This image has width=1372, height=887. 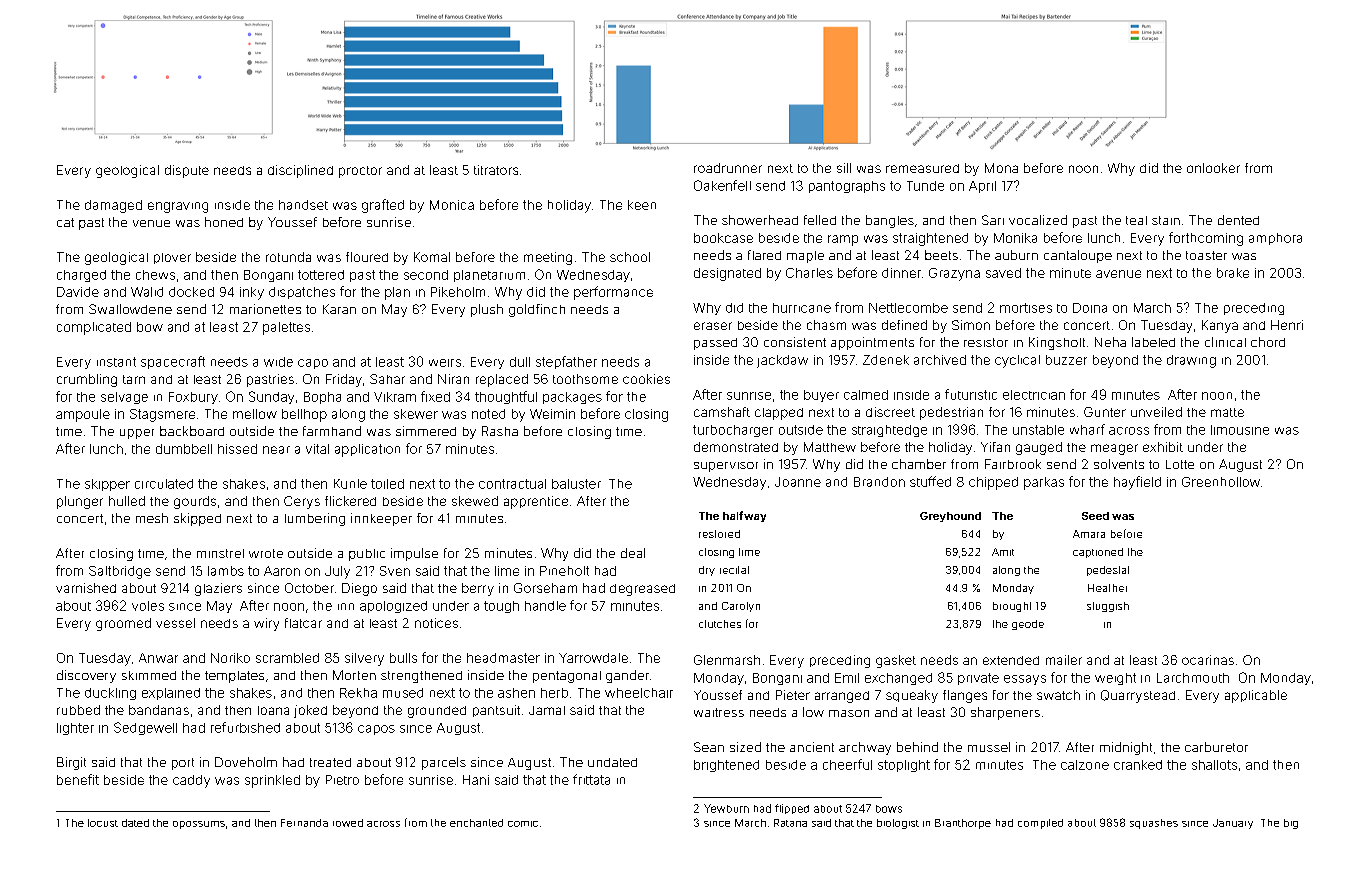 I want to click on glaziers, so click(x=218, y=589).
